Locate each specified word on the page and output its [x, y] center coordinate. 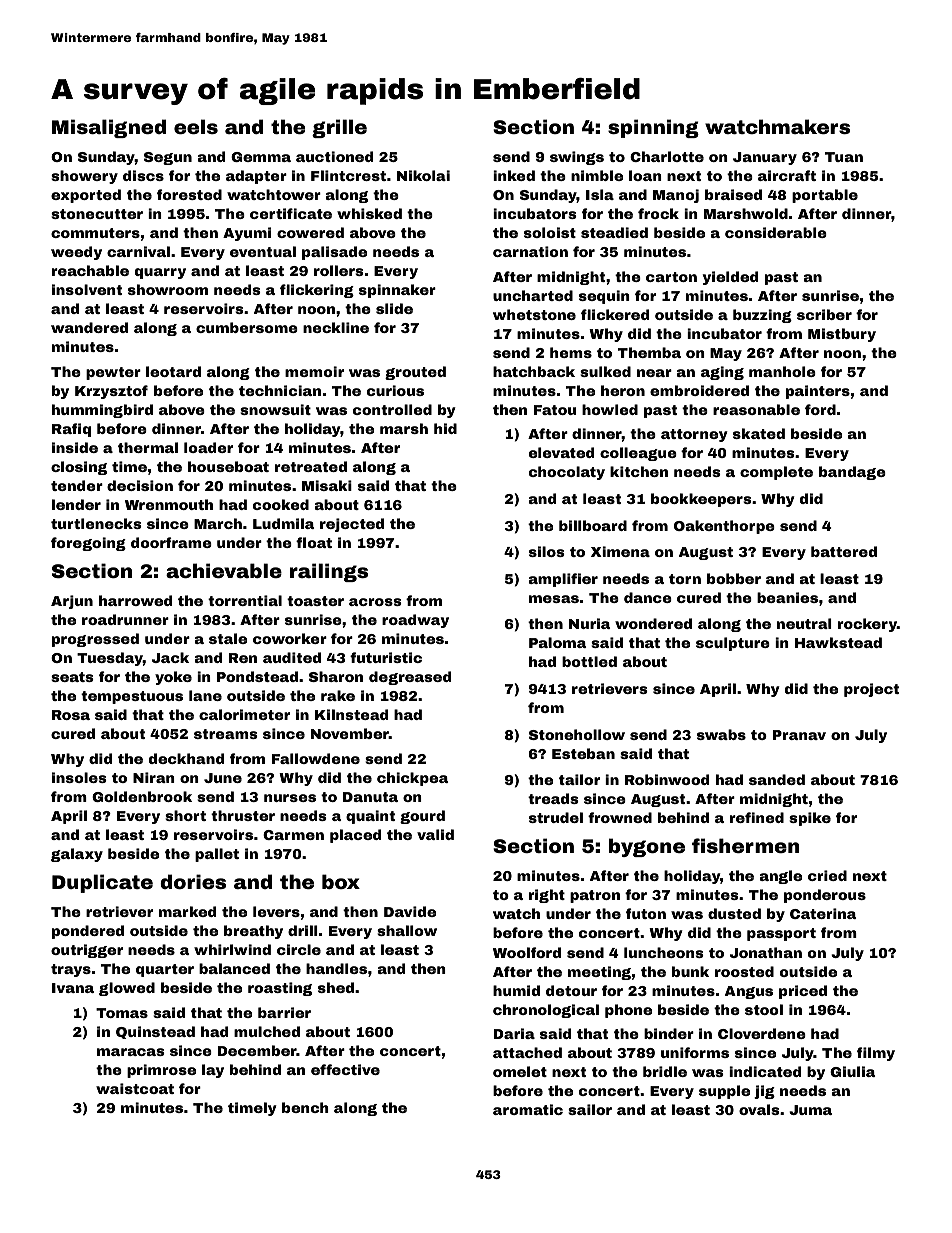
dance [648, 597]
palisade [334, 253]
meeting [599, 973]
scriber [824, 314]
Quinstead [155, 1032]
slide [394, 308]
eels [196, 126]
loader [208, 447]
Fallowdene [316, 758]
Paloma [557, 642]
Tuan [844, 157]
